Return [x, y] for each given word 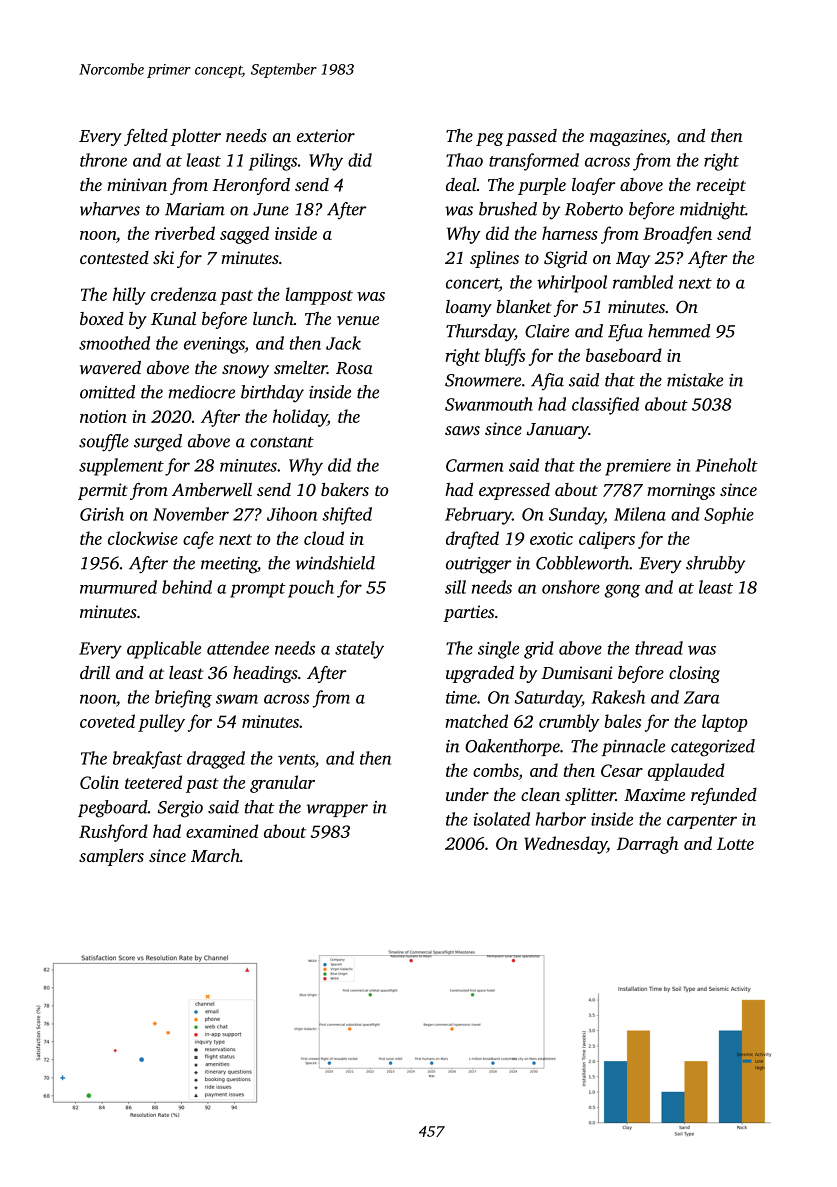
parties [468, 613]
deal [461, 184]
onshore [571, 587]
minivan [137, 184]
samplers [111, 857]
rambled [643, 282]
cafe [198, 540]
